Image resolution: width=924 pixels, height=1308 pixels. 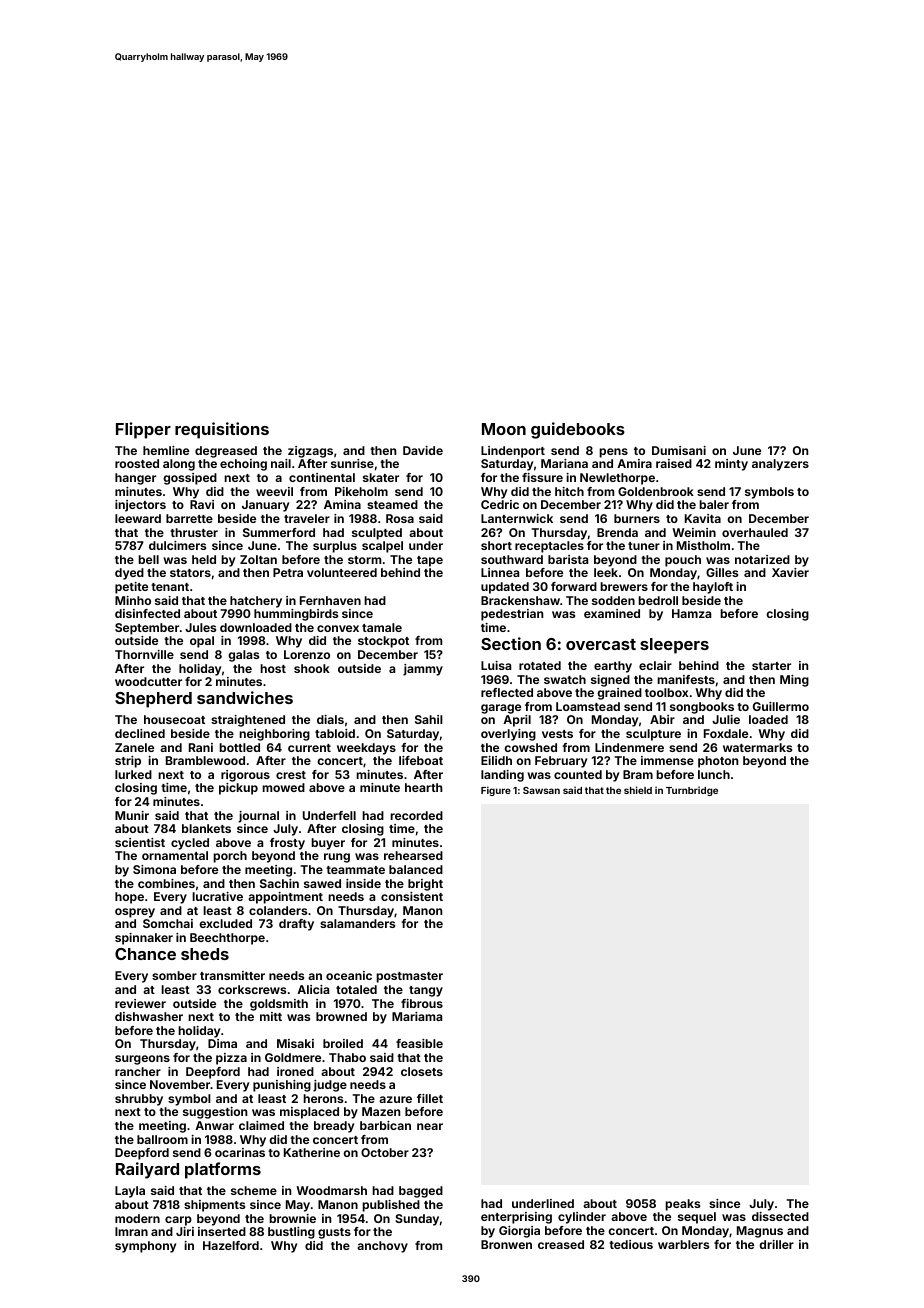 I want to click on anchovy, so click(x=382, y=1247).
